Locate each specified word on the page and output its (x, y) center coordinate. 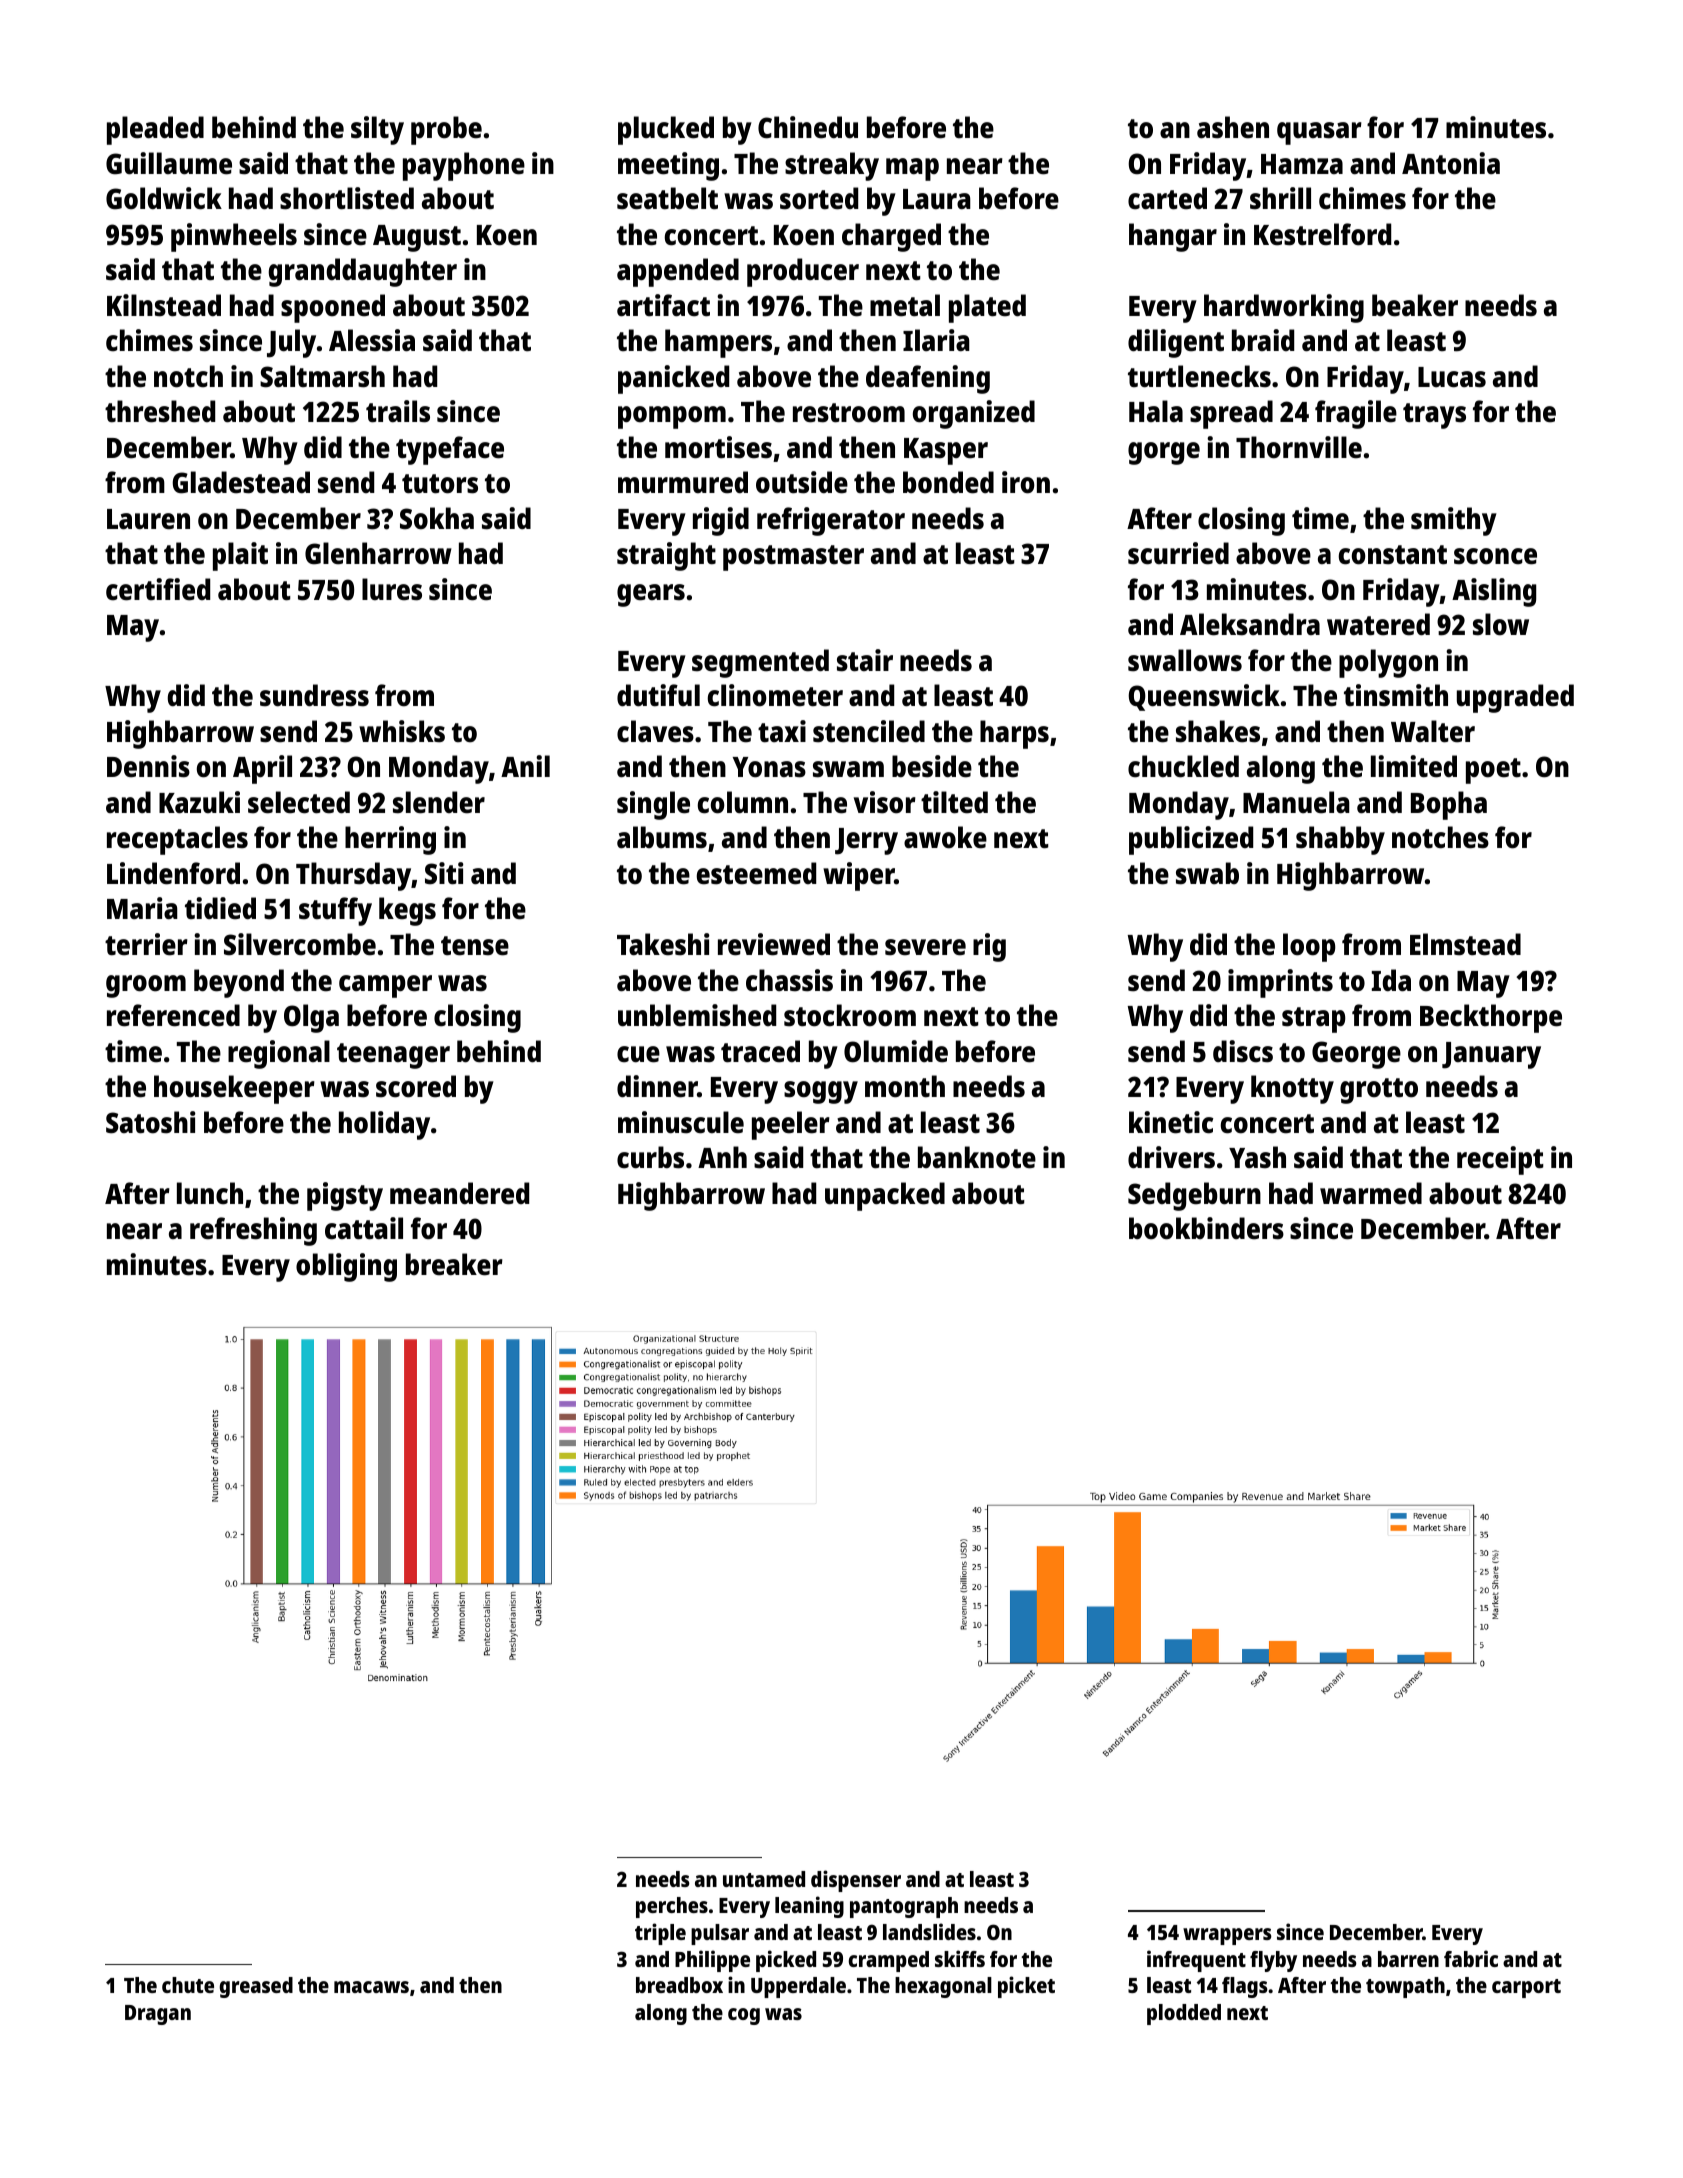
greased (256, 1987)
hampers (718, 343)
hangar (1173, 237)
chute (188, 1985)
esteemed (756, 873)
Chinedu (808, 127)
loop (1309, 947)
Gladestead (241, 482)
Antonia (1451, 163)
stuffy (335, 911)
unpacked (885, 1196)
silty (377, 130)
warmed (1371, 1193)
